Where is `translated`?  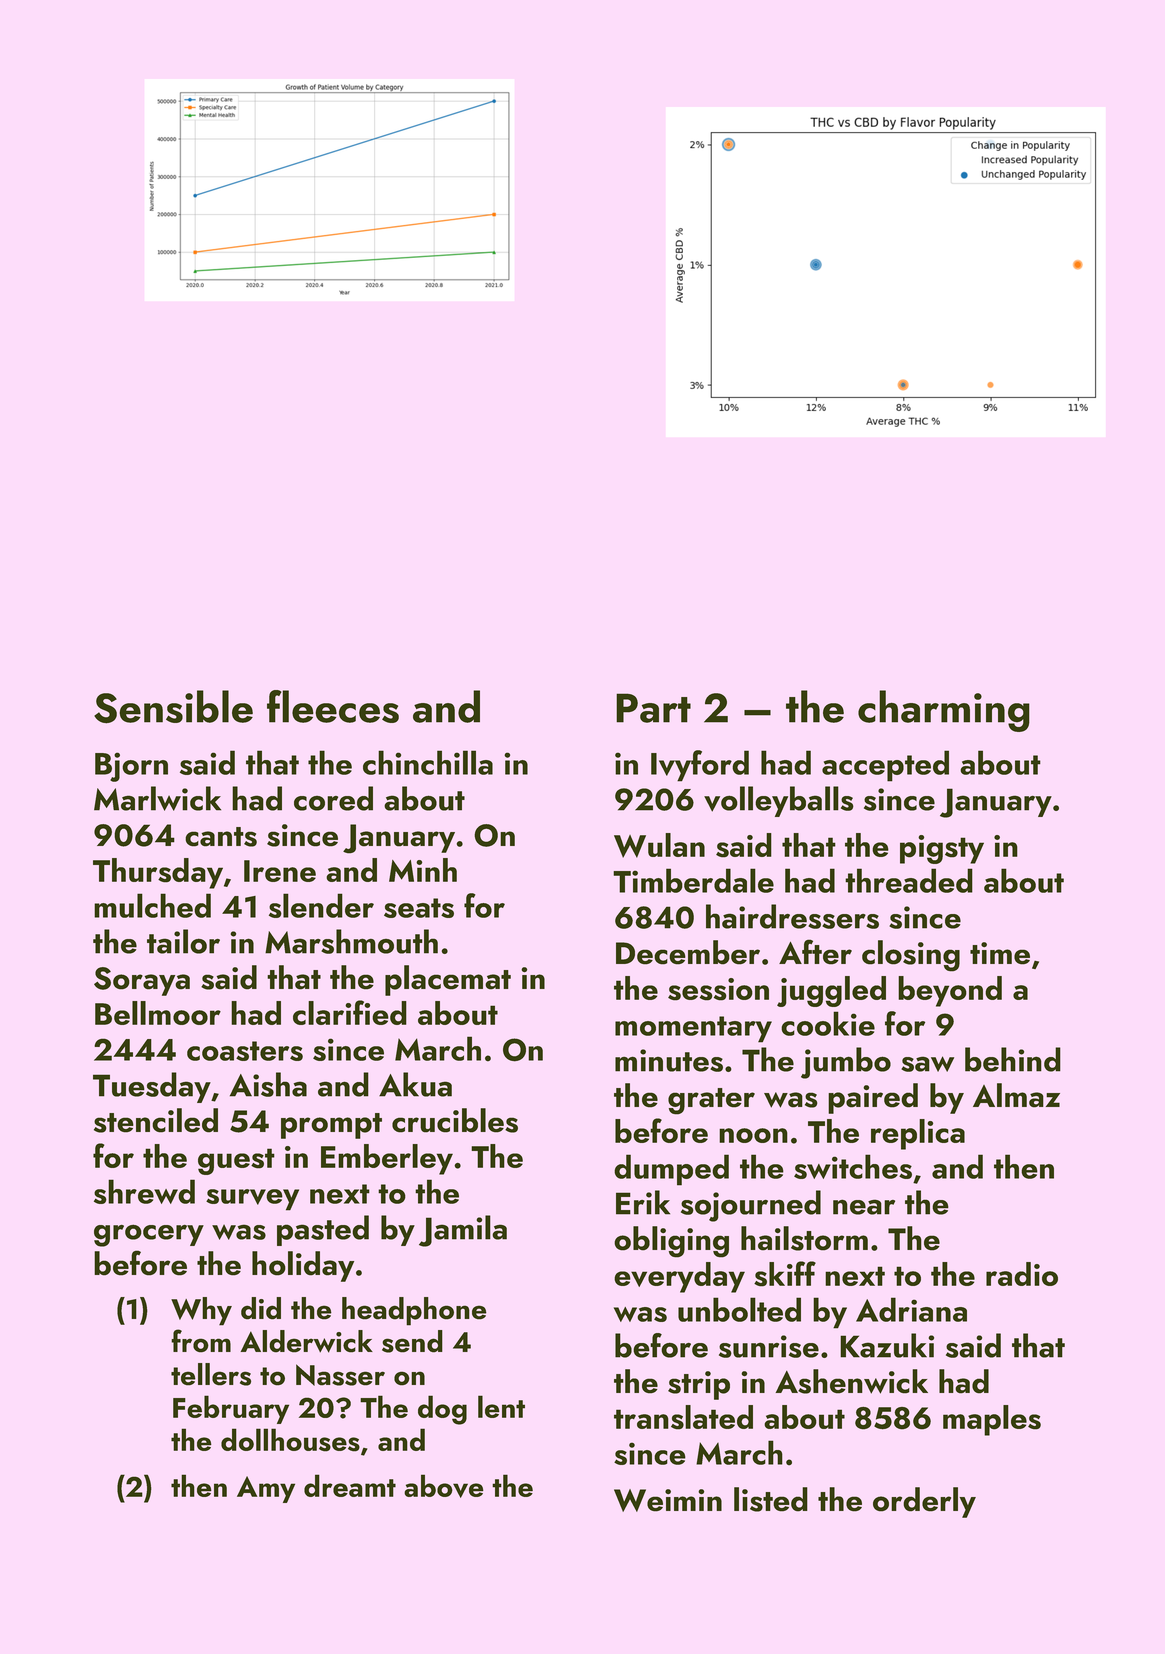
translated is located at coordinates (683, 1417).
